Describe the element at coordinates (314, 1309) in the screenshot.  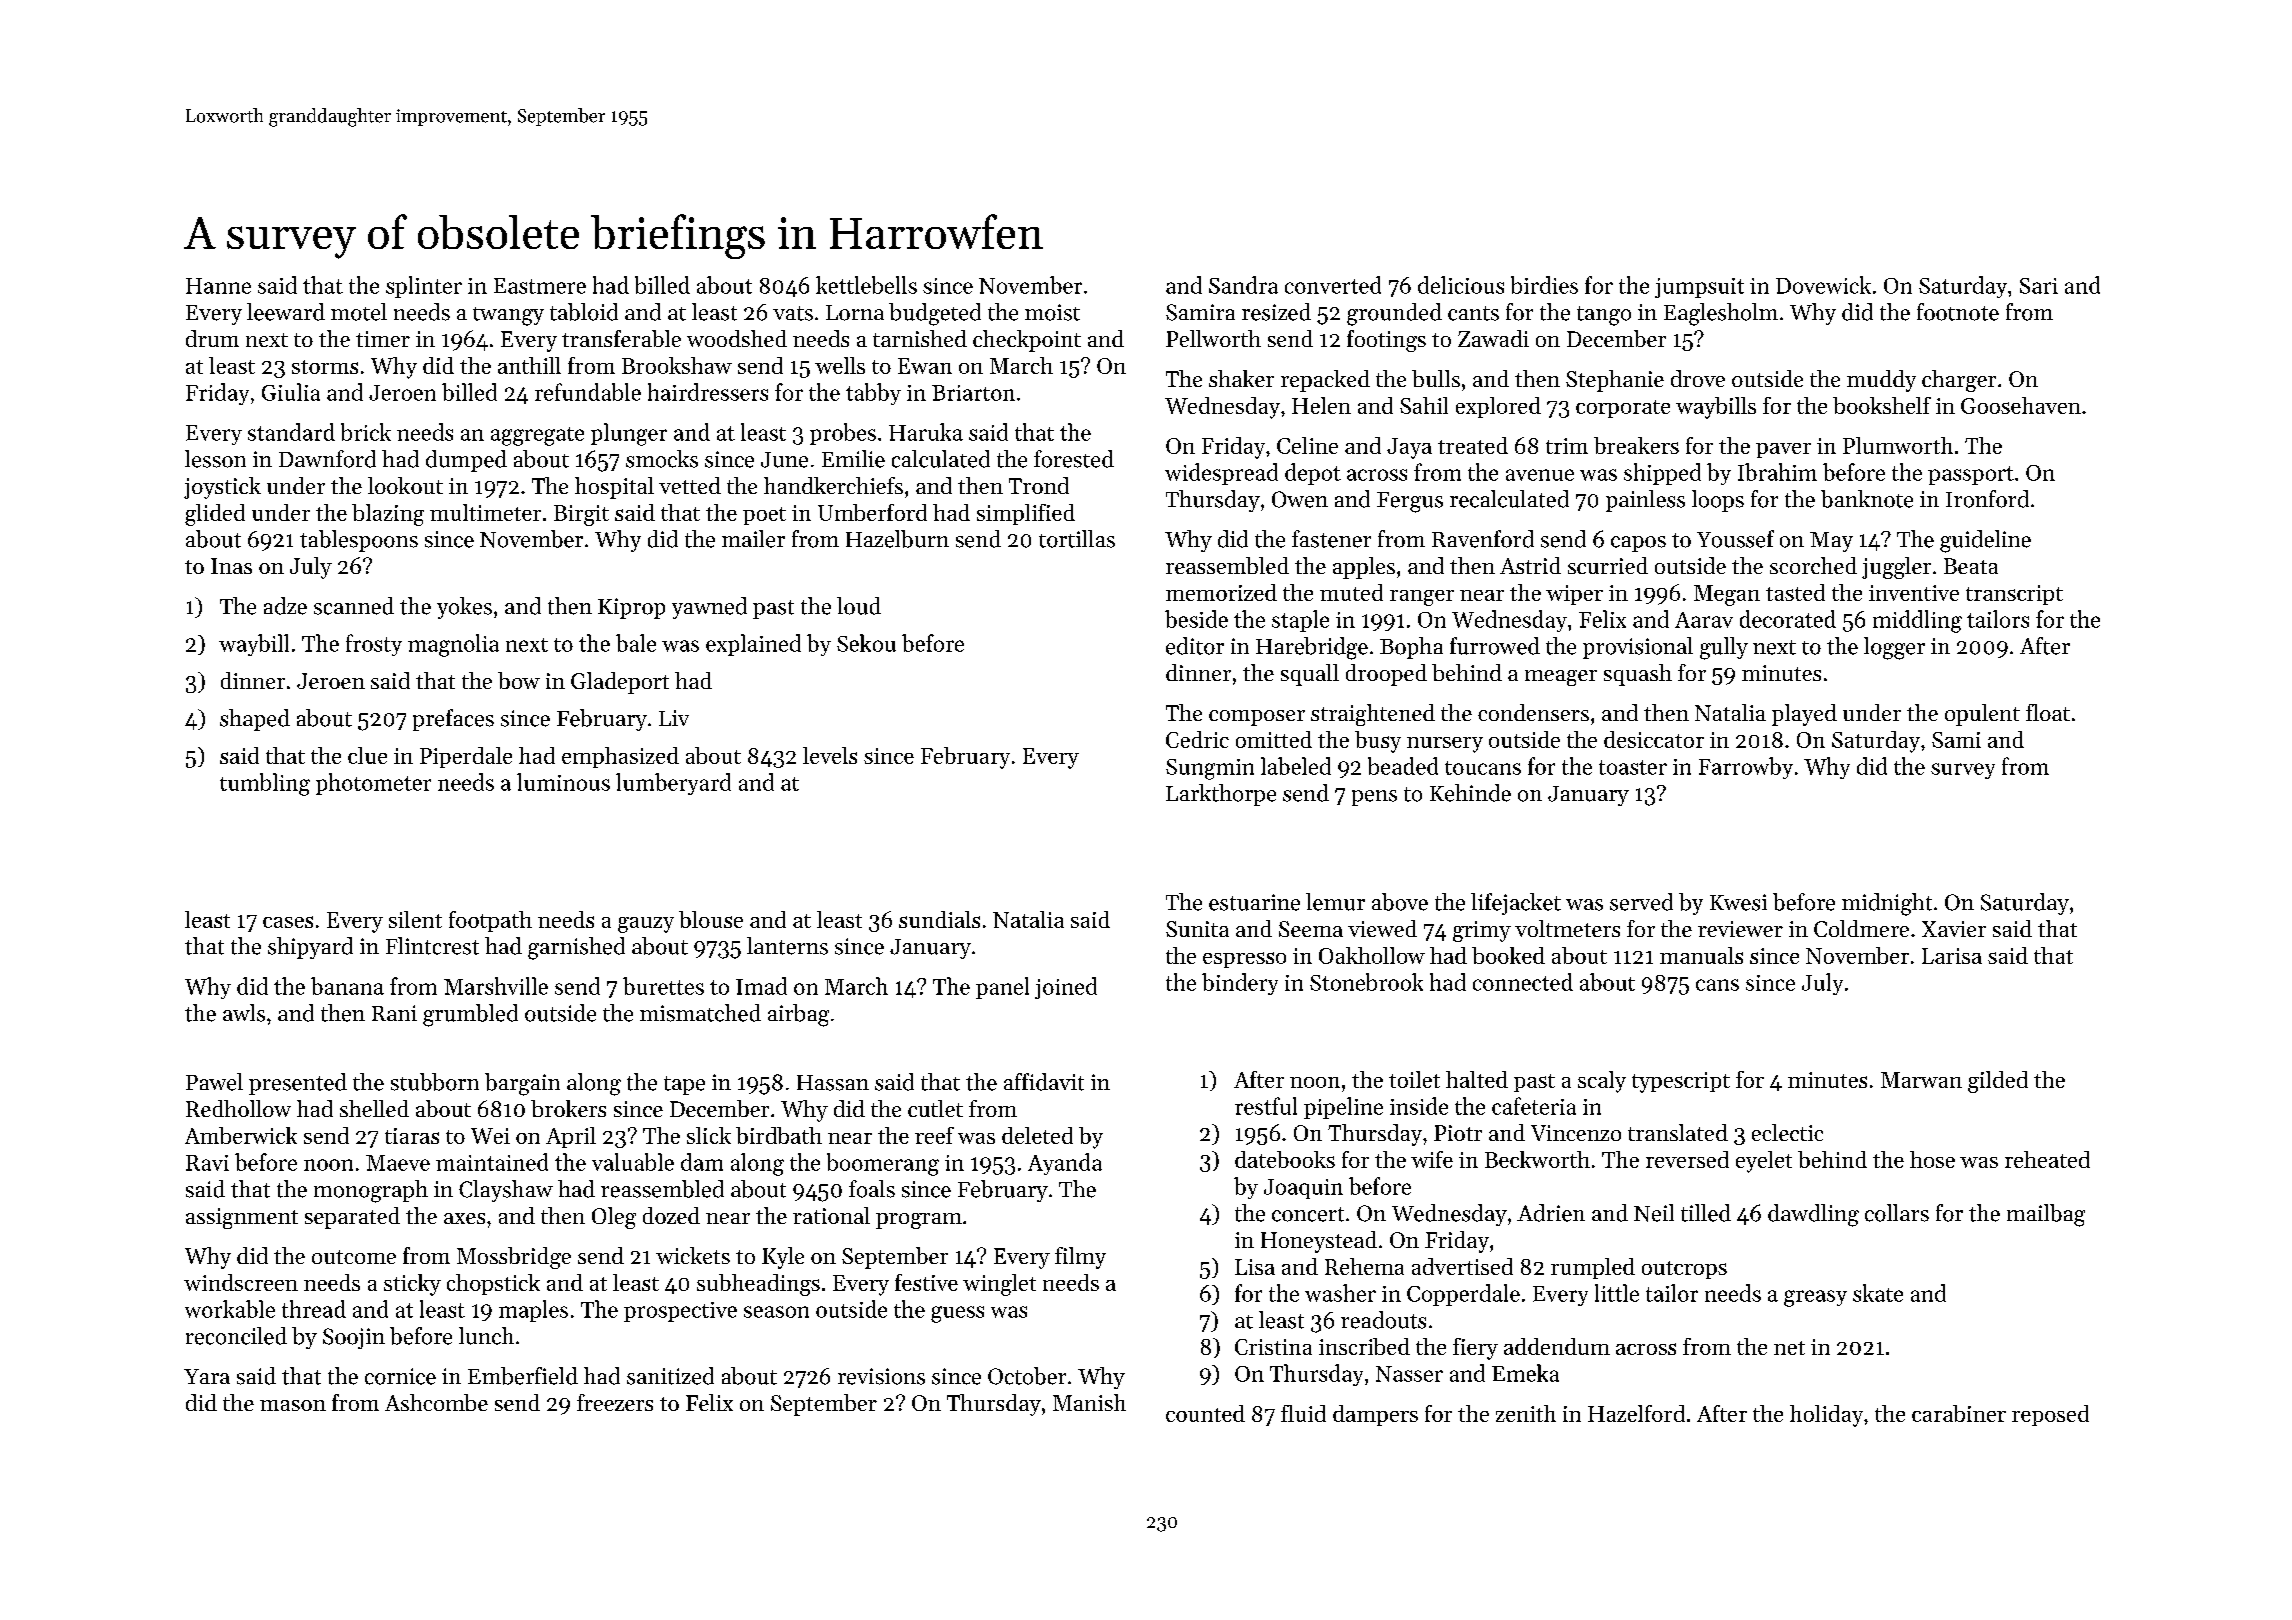
I see `thread` at that location.
